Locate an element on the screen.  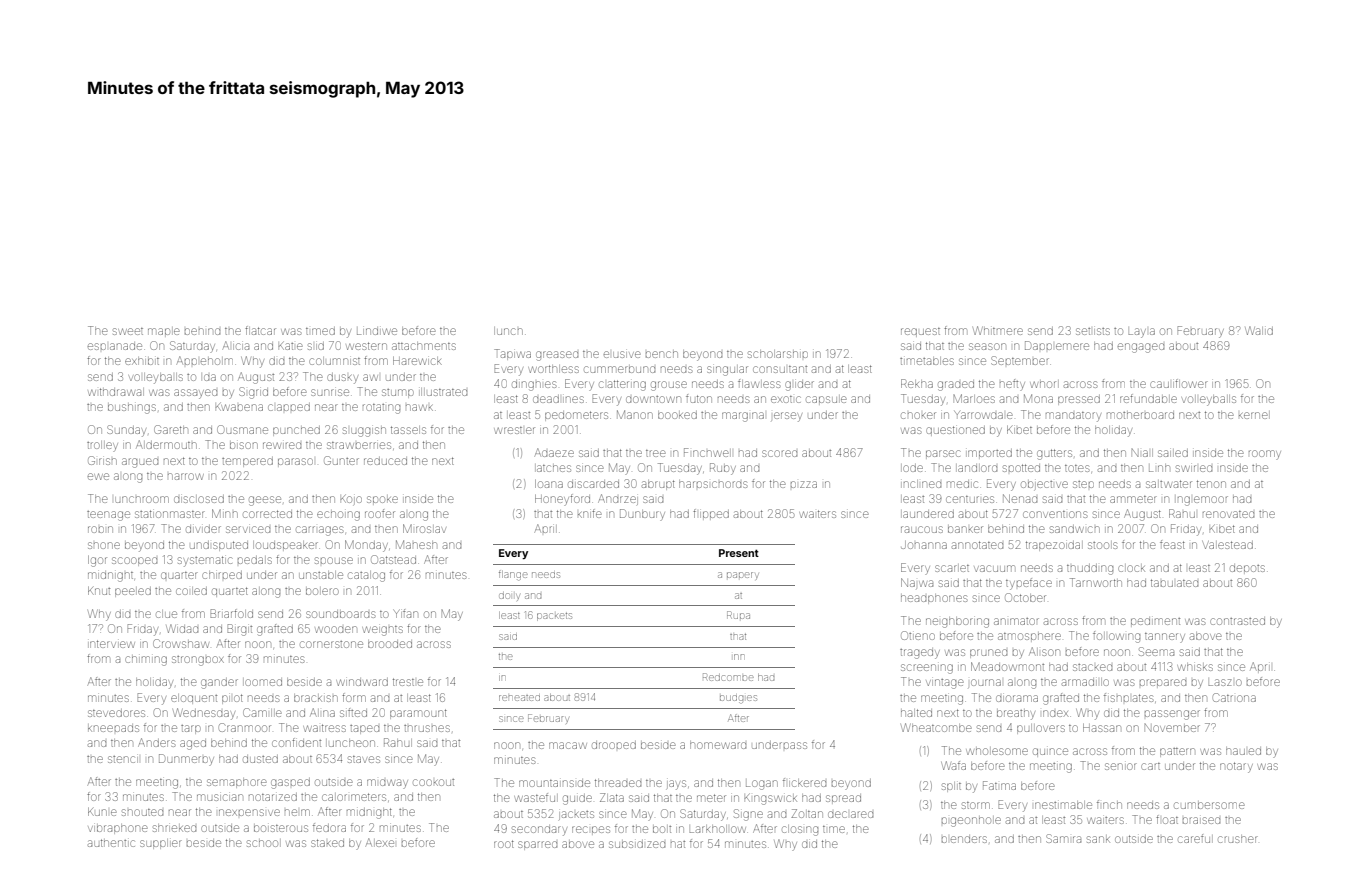
request is located at coordinates (920, 332).
